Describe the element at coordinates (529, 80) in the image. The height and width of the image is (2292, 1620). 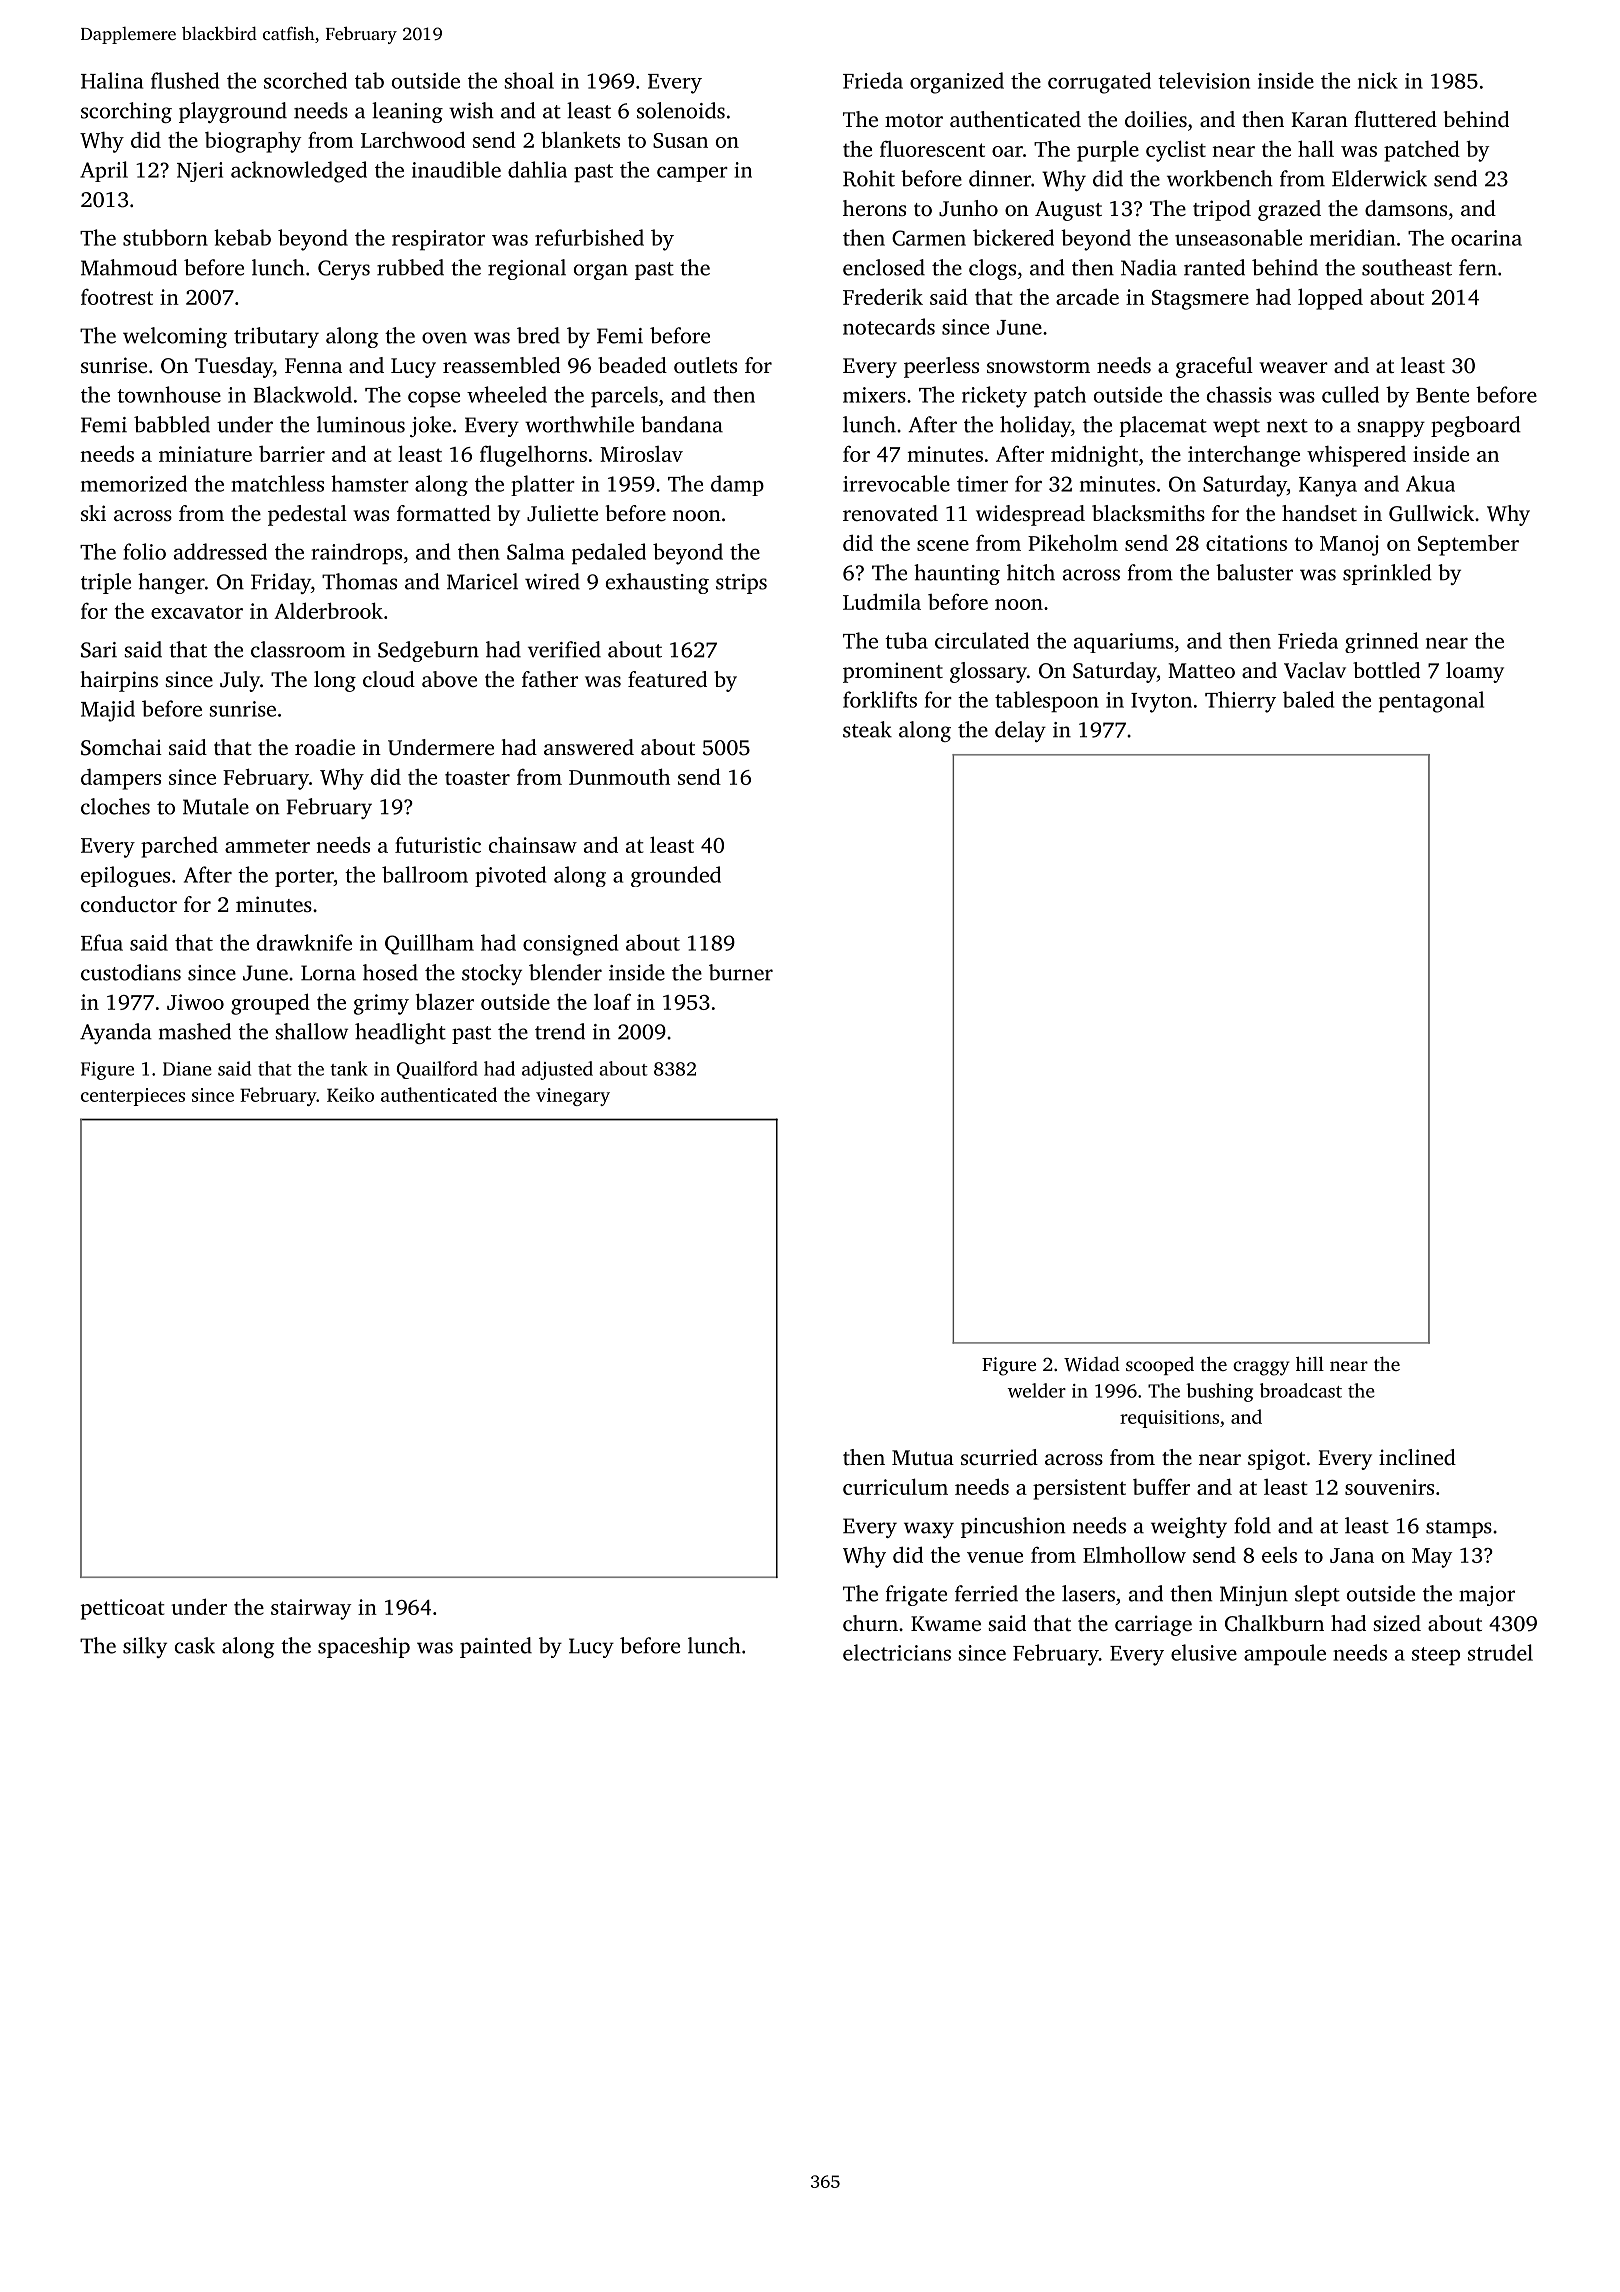
I see `shoal` at that location.
